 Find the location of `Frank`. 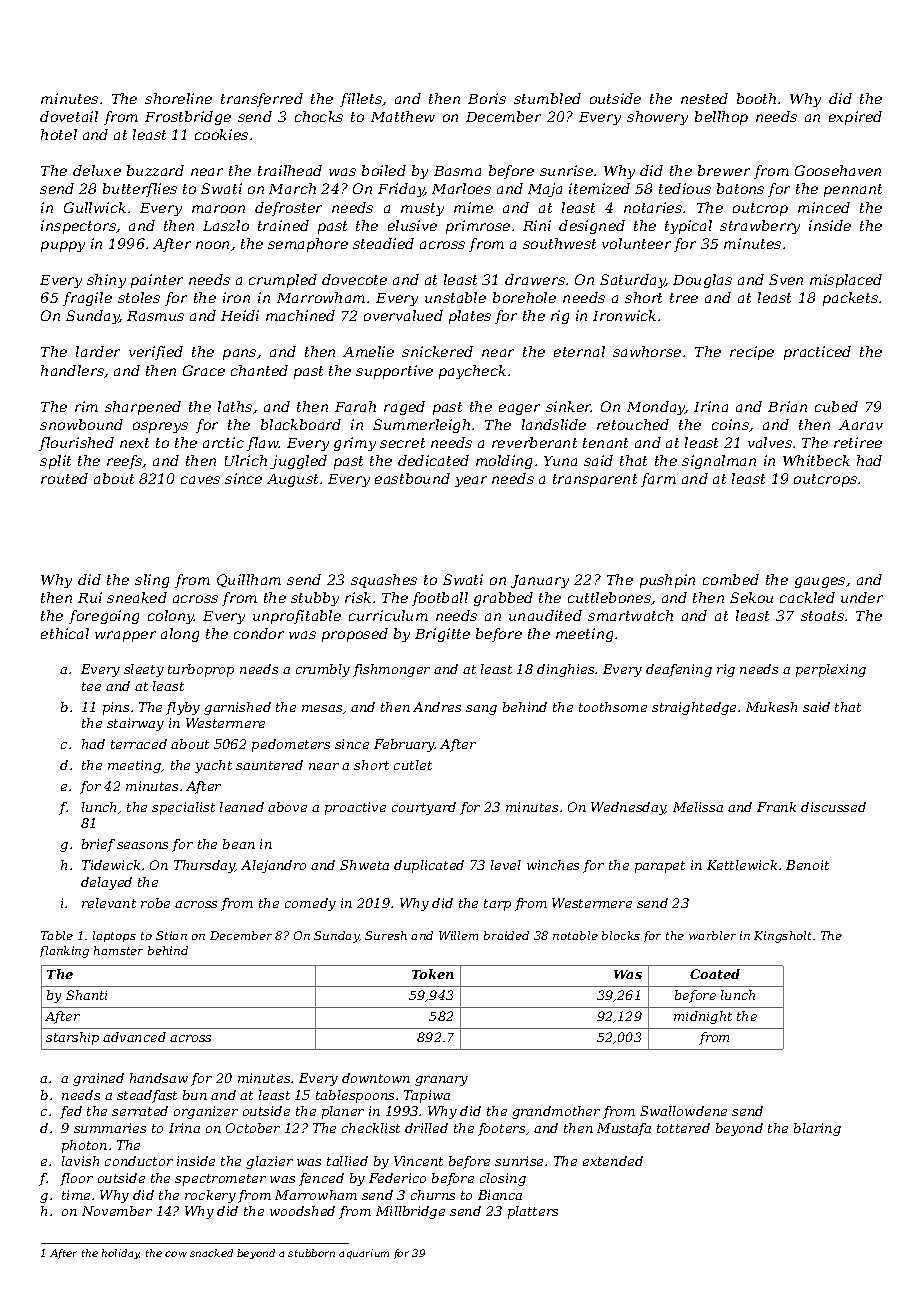

Frank is located at coordinates (776, 807).
